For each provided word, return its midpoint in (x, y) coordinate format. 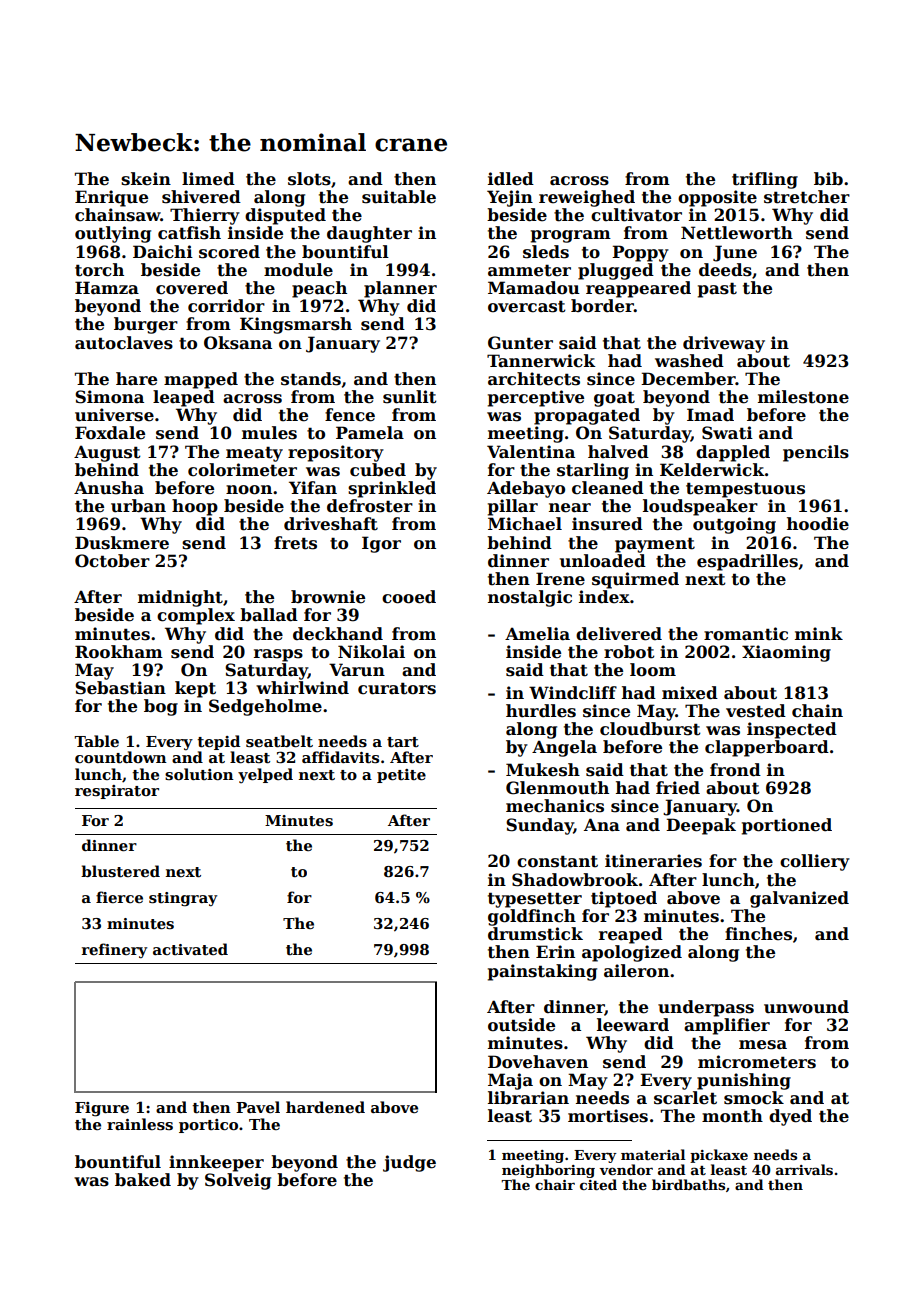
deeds (725, 270)
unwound (806, 1007)
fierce (119, 897)
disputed (285, 216)
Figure (102, 1109)
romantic (746, 634)
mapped (201, 380)
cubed (378, 470)
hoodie (818, 524)
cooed (409, 597)
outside (521, 1025)
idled (511, 179)
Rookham (119, 652)
